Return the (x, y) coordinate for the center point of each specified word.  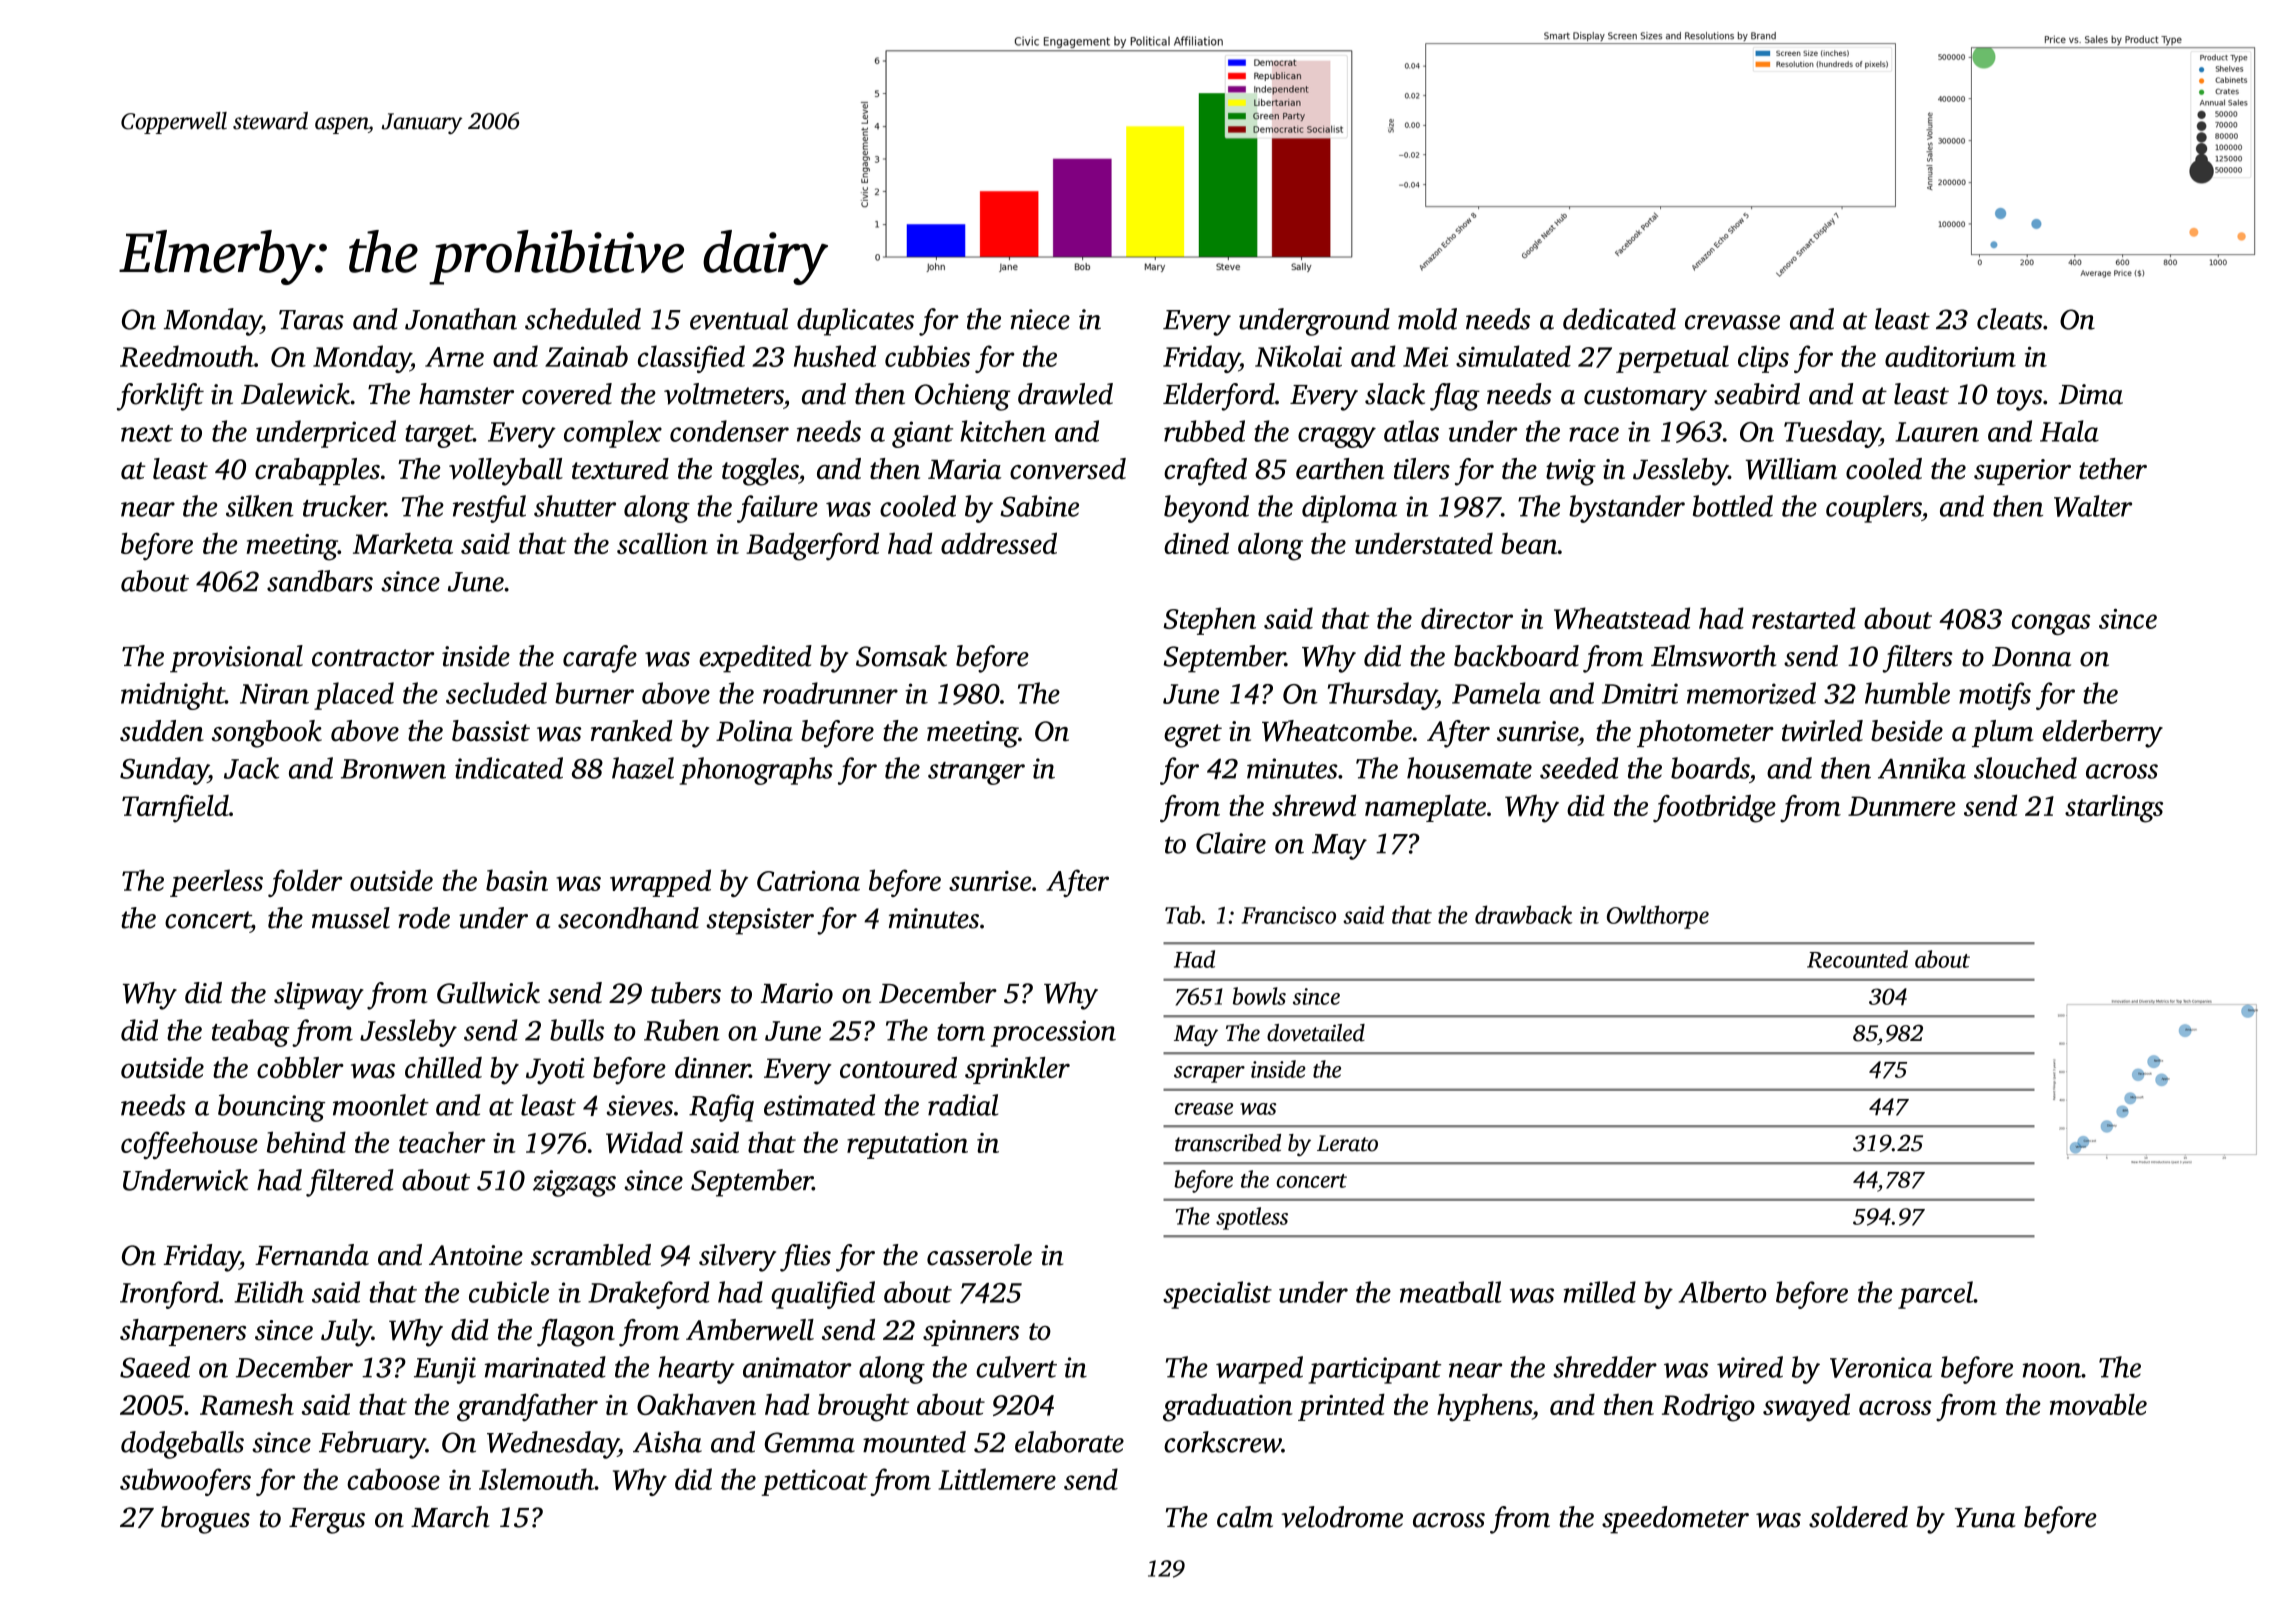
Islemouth (536, 1479)
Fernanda (312, 1255)
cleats (2009, 319)
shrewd (1314, 805)
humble (1907, 693)
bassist (491, 731)
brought (863, 1407)
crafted (1205, 472)
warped (1259, 1370)
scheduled (583, 319)
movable (2098, 1404)
